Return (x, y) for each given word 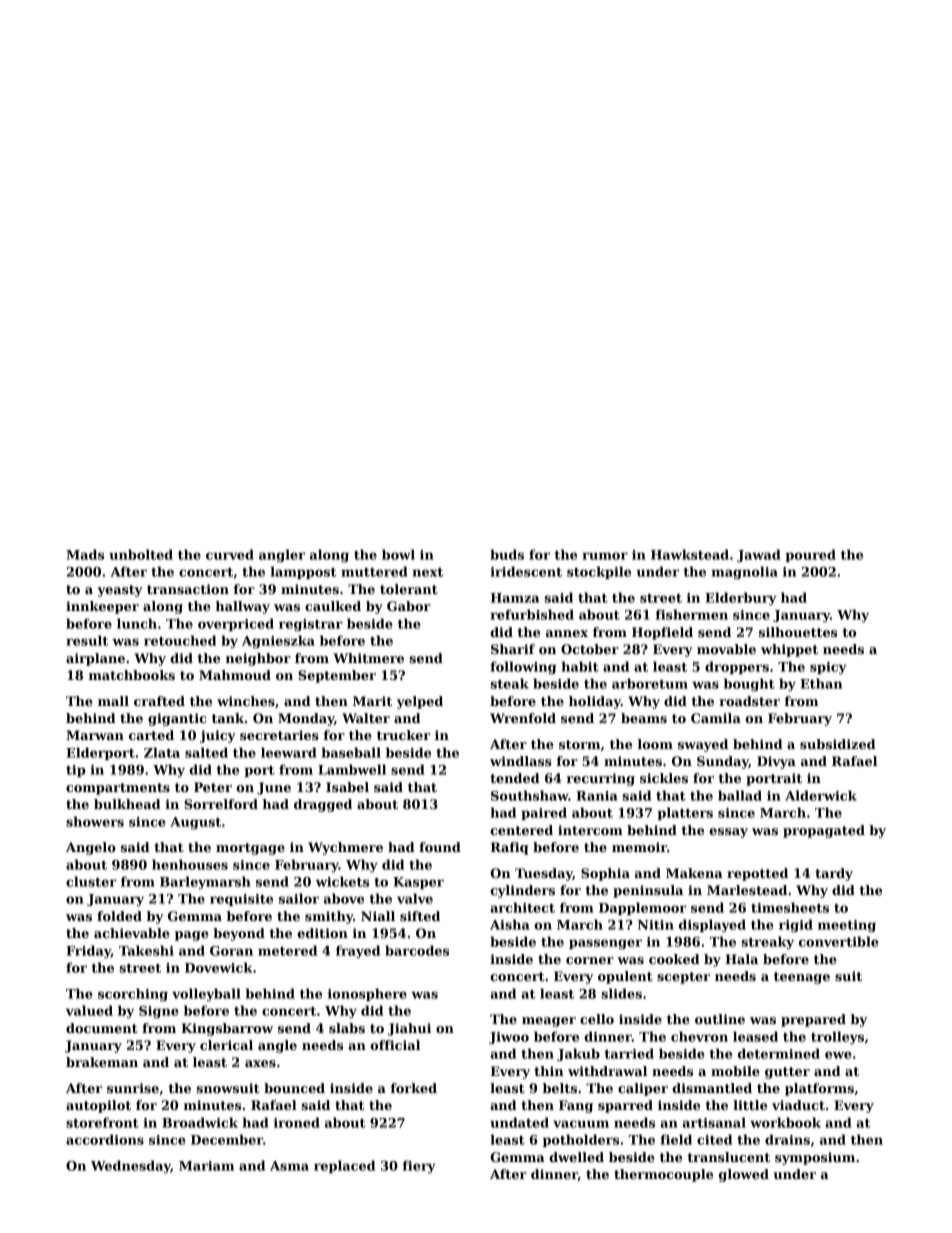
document (102, 1028)
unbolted (141, 554)
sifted (420, 916)
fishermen (692, 614)
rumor (605, 556)
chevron (699, 1036)
